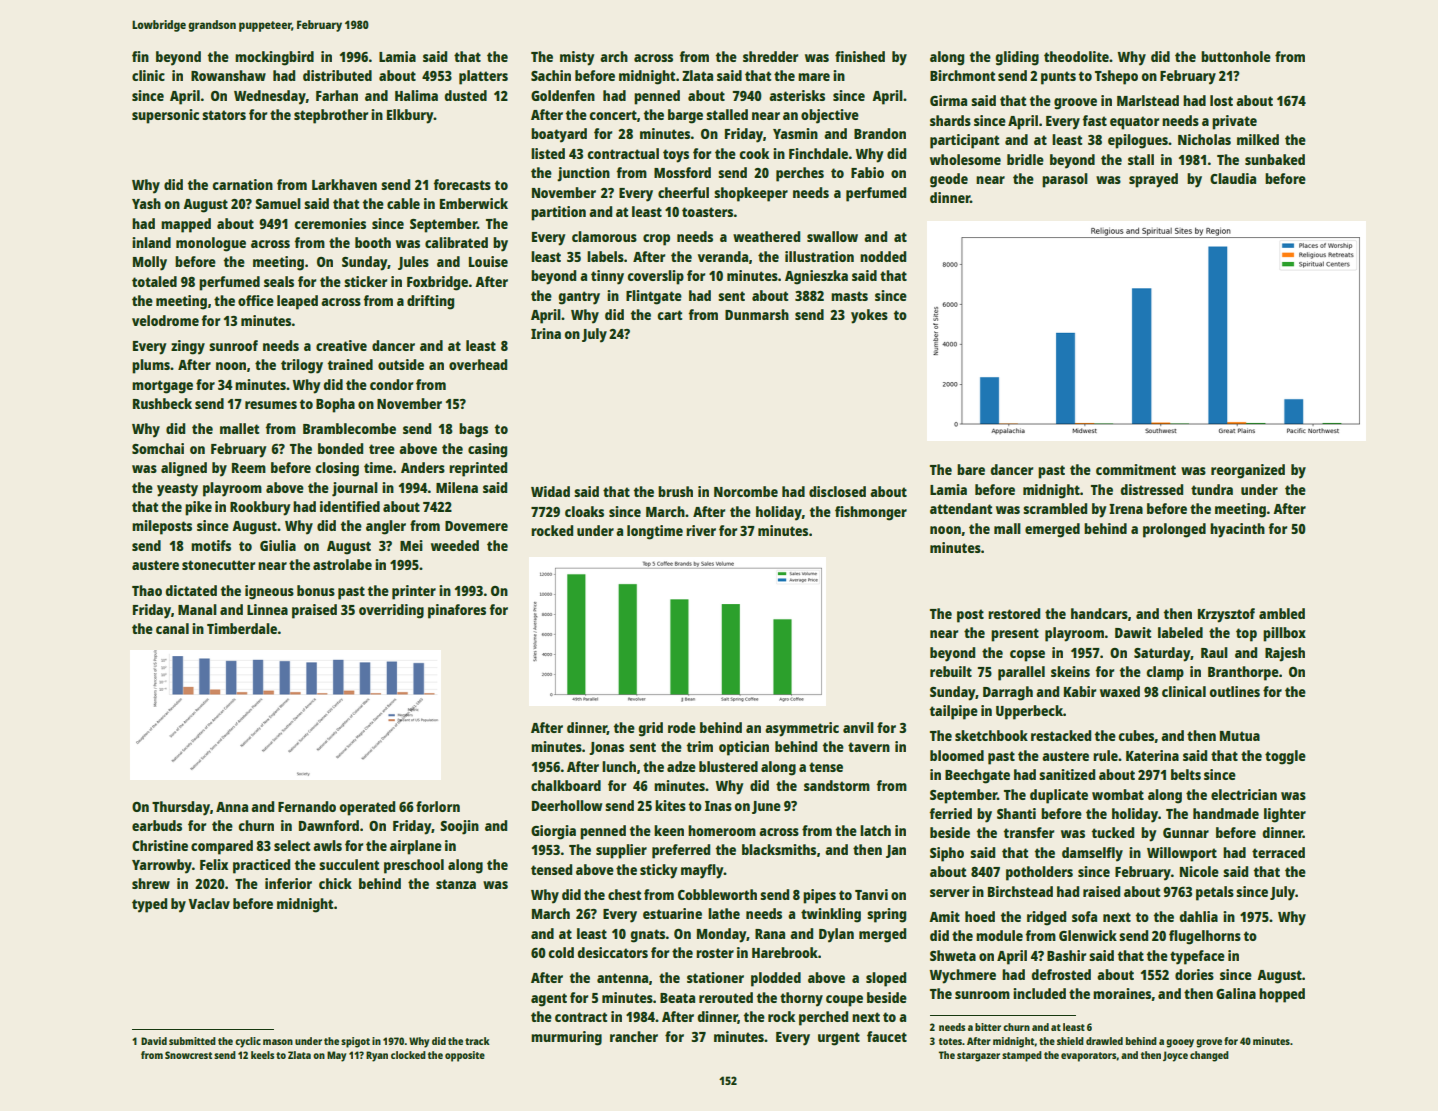  What do you see at coordinates (886, 979) in the screenshot?
I see `sloped` at bounding box center [886, 979].
